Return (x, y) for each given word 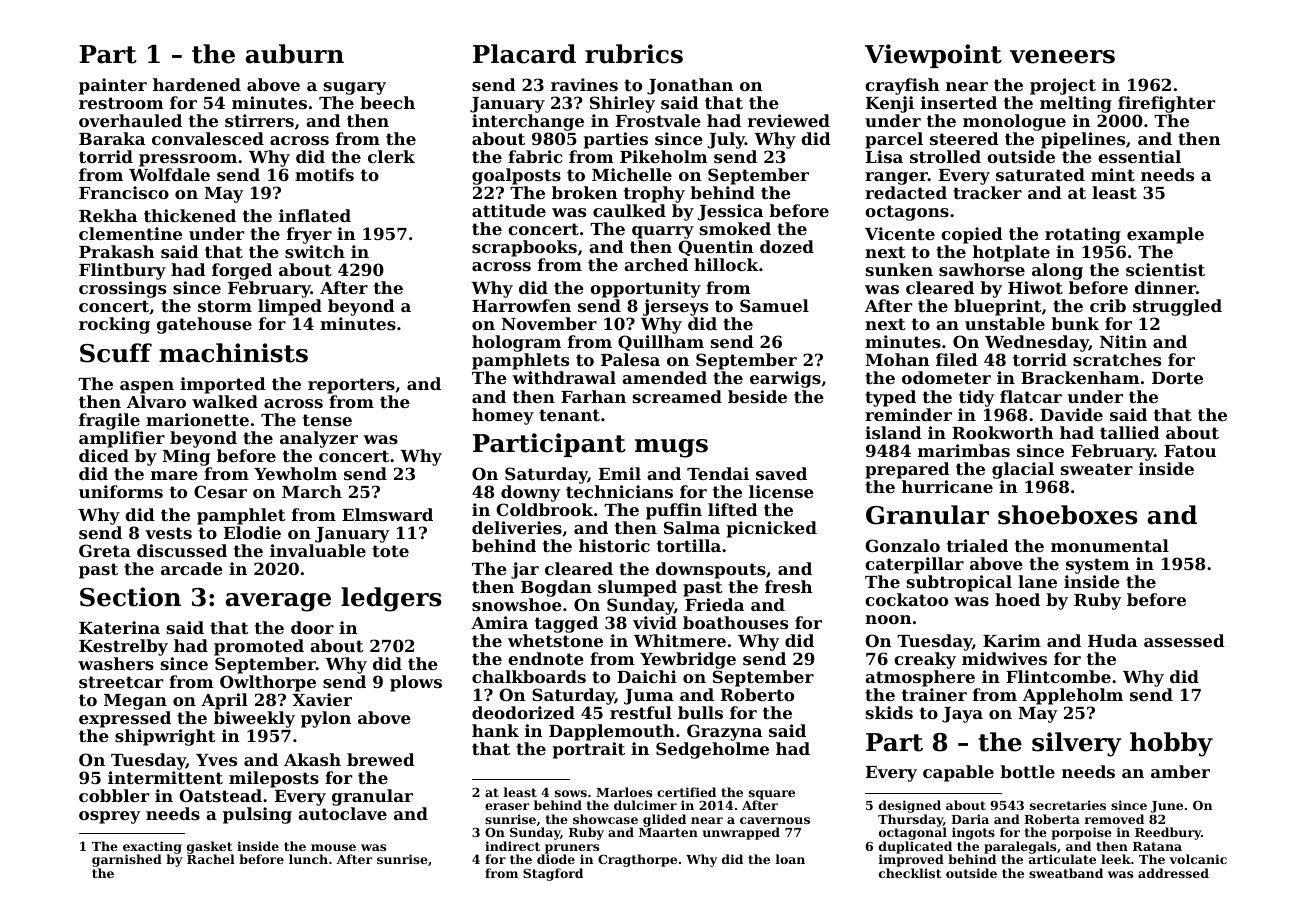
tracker (987, 192)
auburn (295, 54)
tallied (1130, 432)
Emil (620, 473)
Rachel (211, 859)
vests (168, 533)
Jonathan (690, 86)
